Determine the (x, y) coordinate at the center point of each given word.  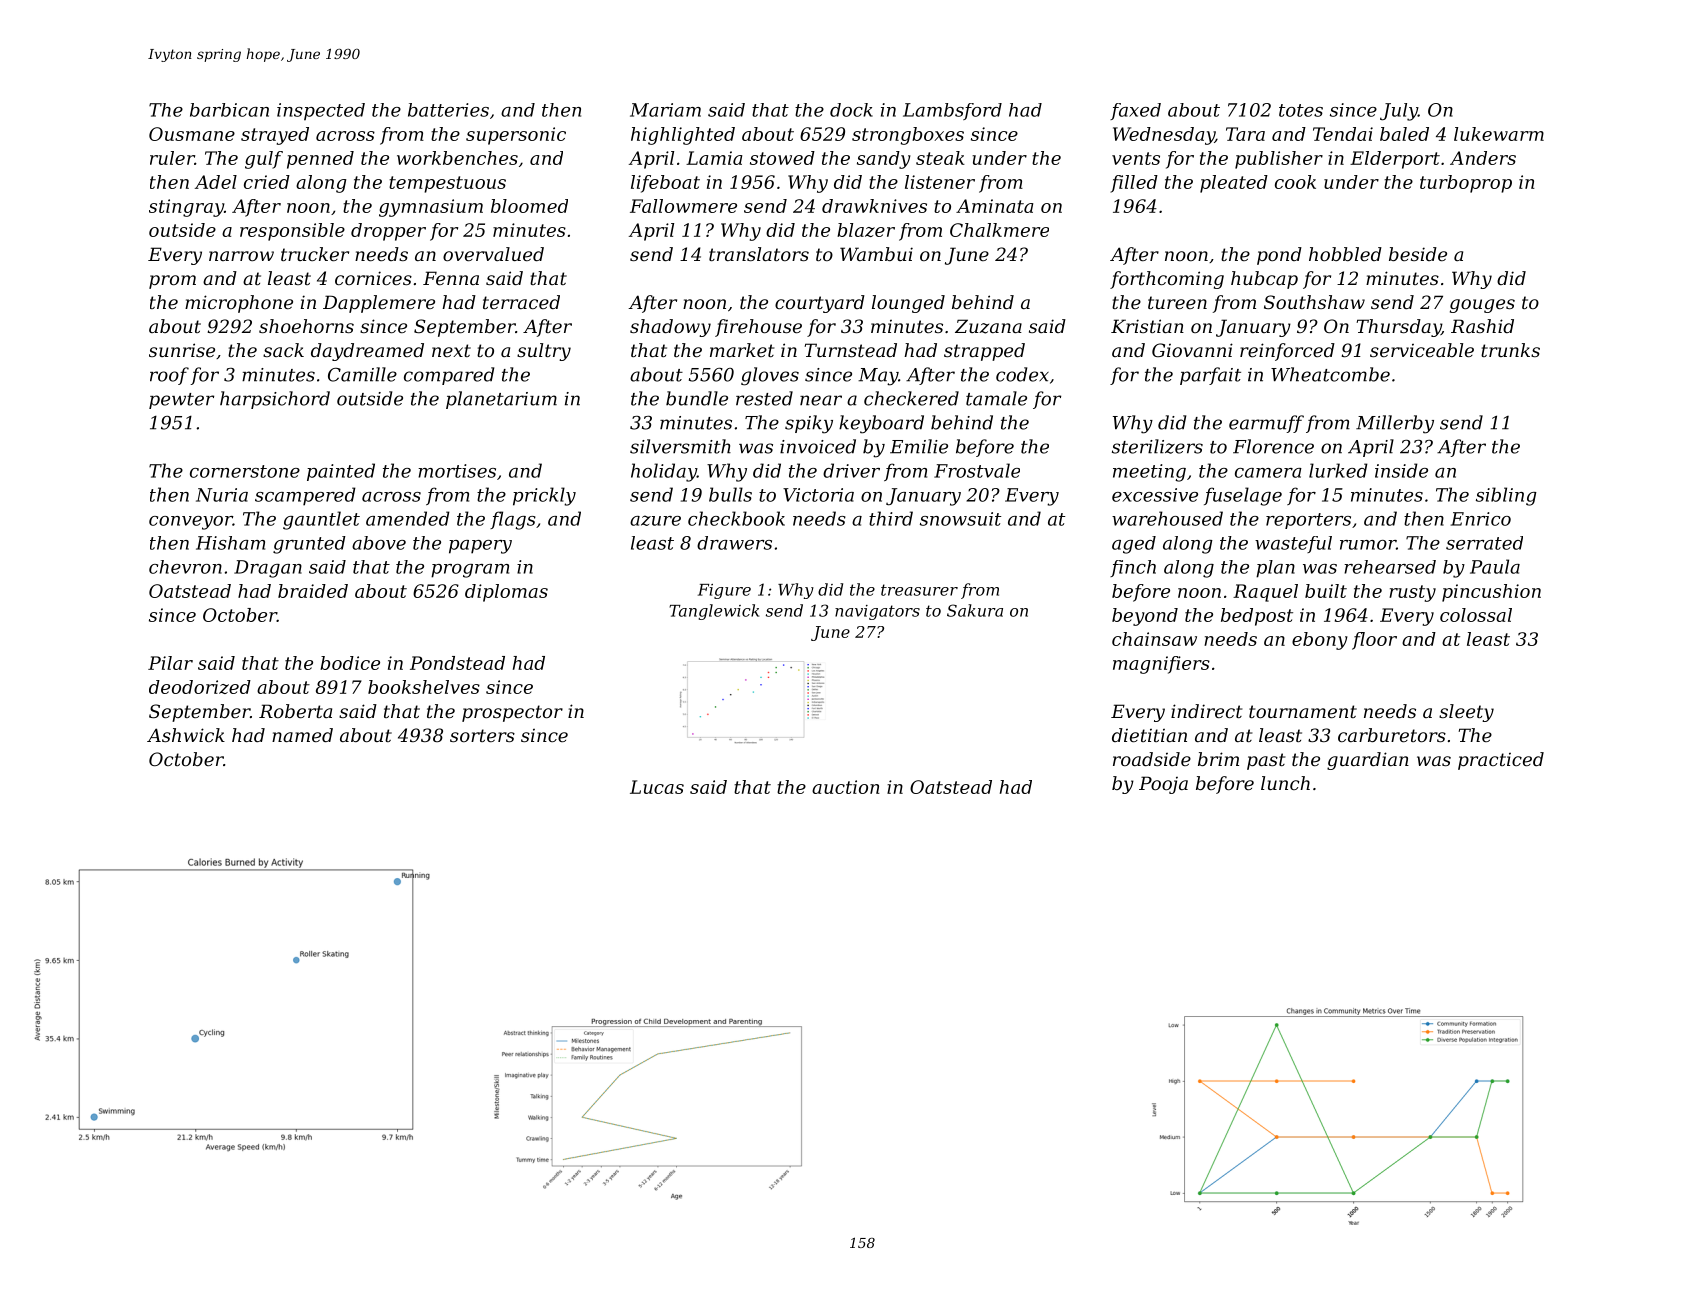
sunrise (182, 350)
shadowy (670, 328)
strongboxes (908, 136)
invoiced (818, 446)
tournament (1303, 711)
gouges (1482, 306)
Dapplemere (379, 304)
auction (846, 787)
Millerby (1395, 424)
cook (1295, 182)
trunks (1510, 350)
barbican (229, 110)
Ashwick (186, 735)
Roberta (295, 711)
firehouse (758, 328)
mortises (457, 471)
